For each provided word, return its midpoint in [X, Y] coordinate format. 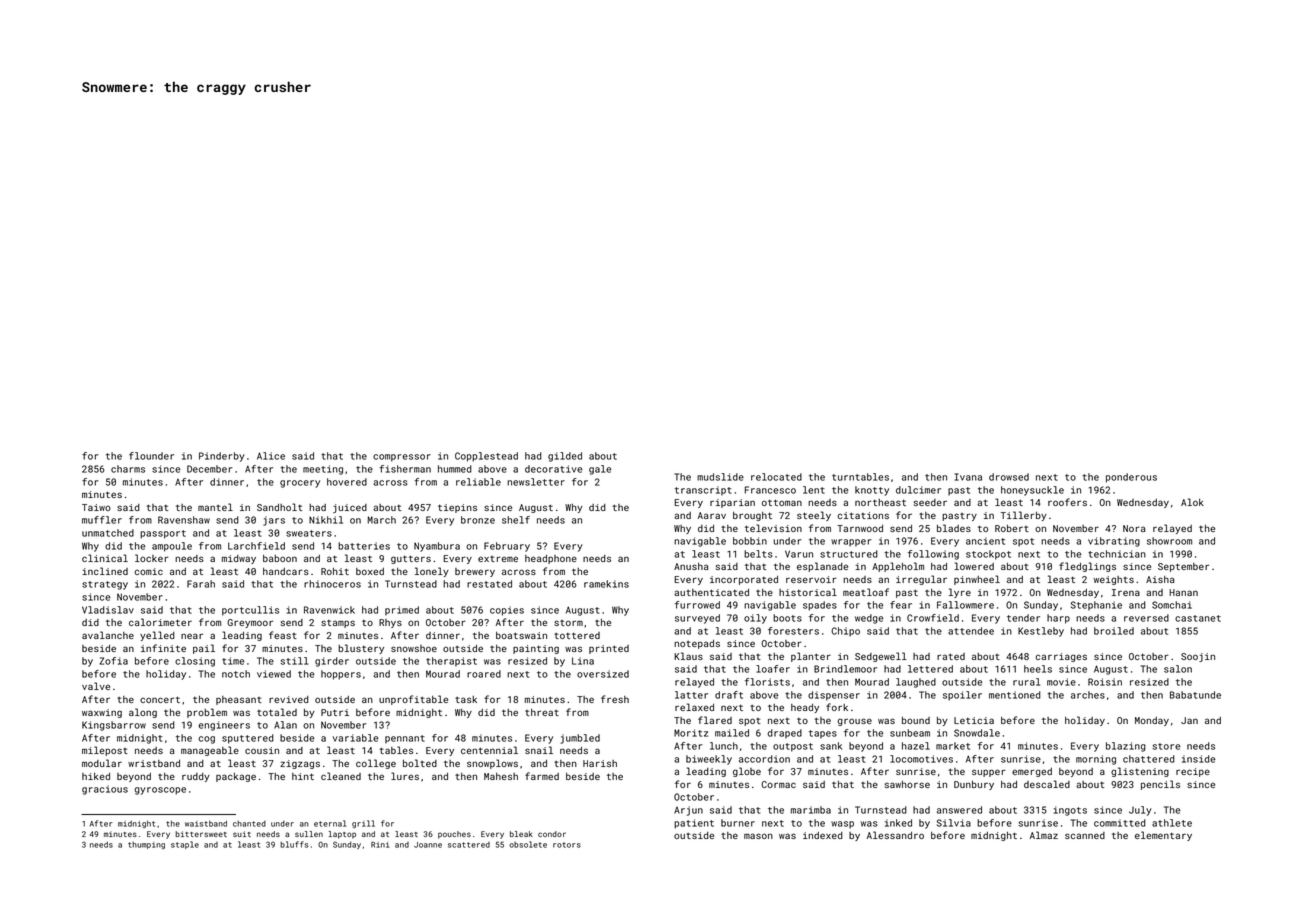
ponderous [1131, 478]
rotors [567, 845]
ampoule [172, 547]
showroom [1169, 541]
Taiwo [96, 507]
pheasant [239, 700]
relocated [776, 477]
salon [1178, 669]
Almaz [1044, 835]
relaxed [694, 707]
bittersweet [201, 834]
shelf [516, 520]
